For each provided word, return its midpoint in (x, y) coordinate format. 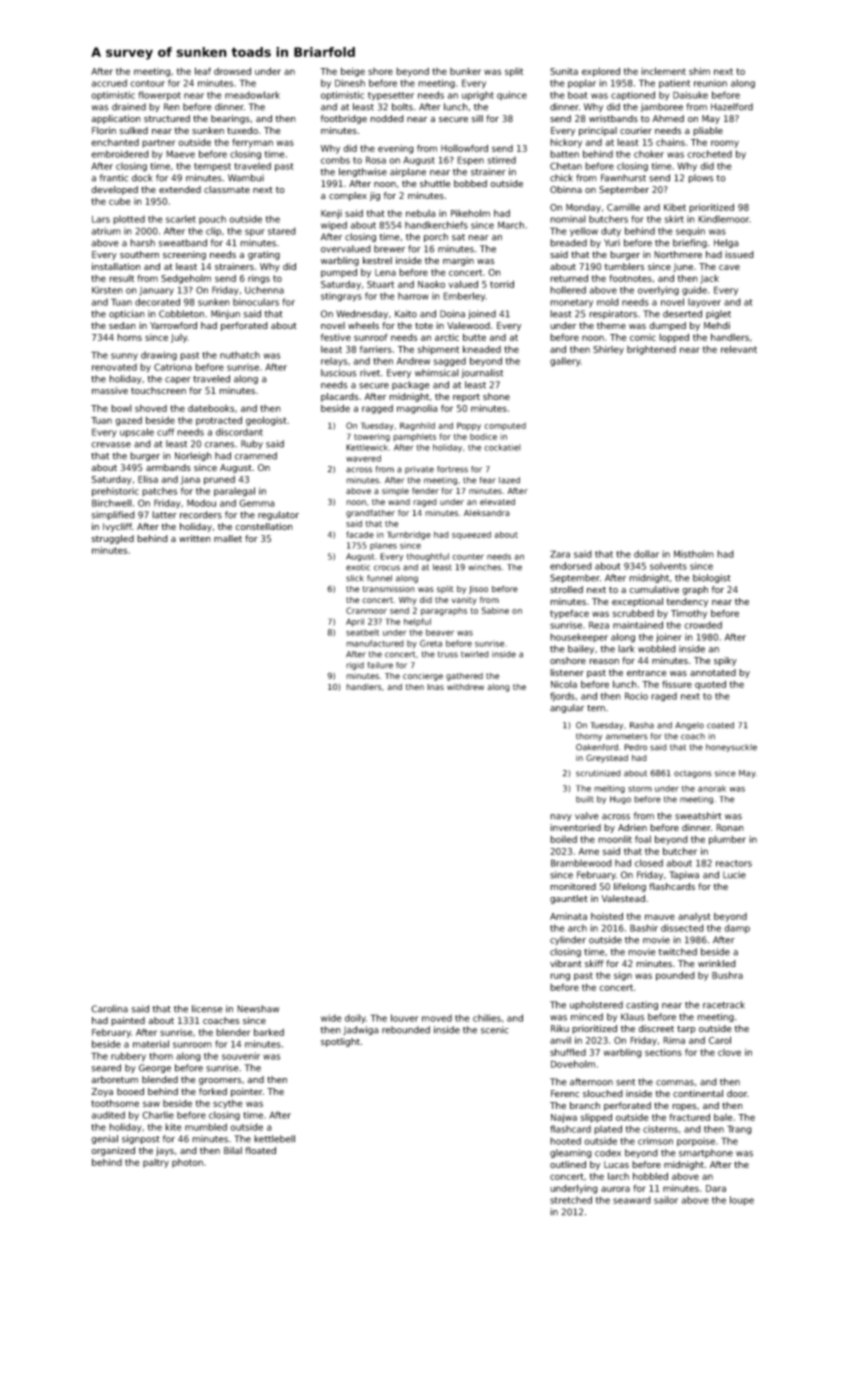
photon (187, 1163)
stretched (571, 1200)
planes (383, 546)
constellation (264, 526)
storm (640, 789)
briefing (690, 243)
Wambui (246, 178)
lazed (509, 480)
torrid (502, 284)
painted (128, 1021)
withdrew (465, 687)
